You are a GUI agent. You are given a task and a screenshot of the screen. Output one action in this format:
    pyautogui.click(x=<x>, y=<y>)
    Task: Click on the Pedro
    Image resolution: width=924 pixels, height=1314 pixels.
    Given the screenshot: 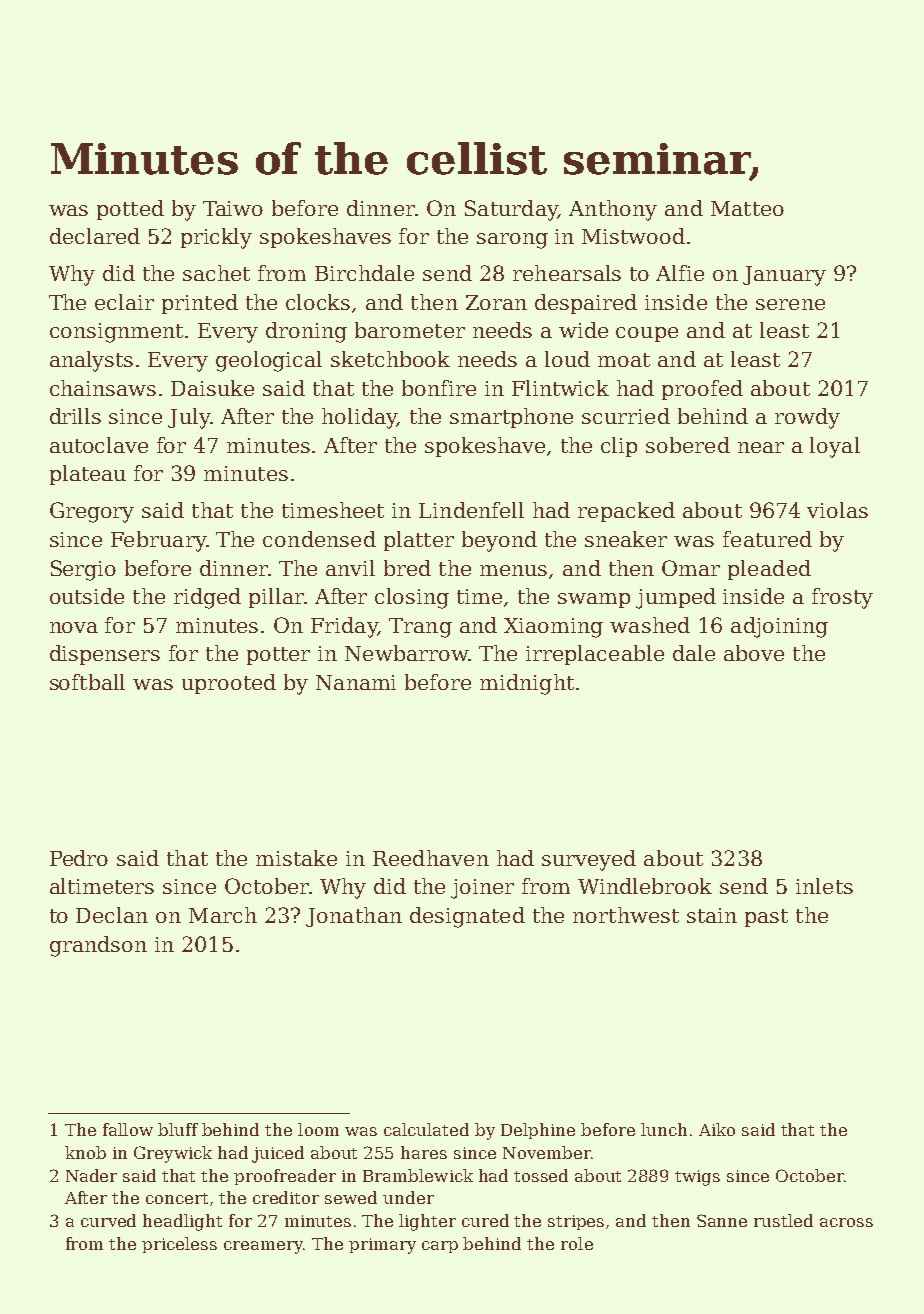 What is the action you would take?
    pyautogui.click(x=79, y=858)
